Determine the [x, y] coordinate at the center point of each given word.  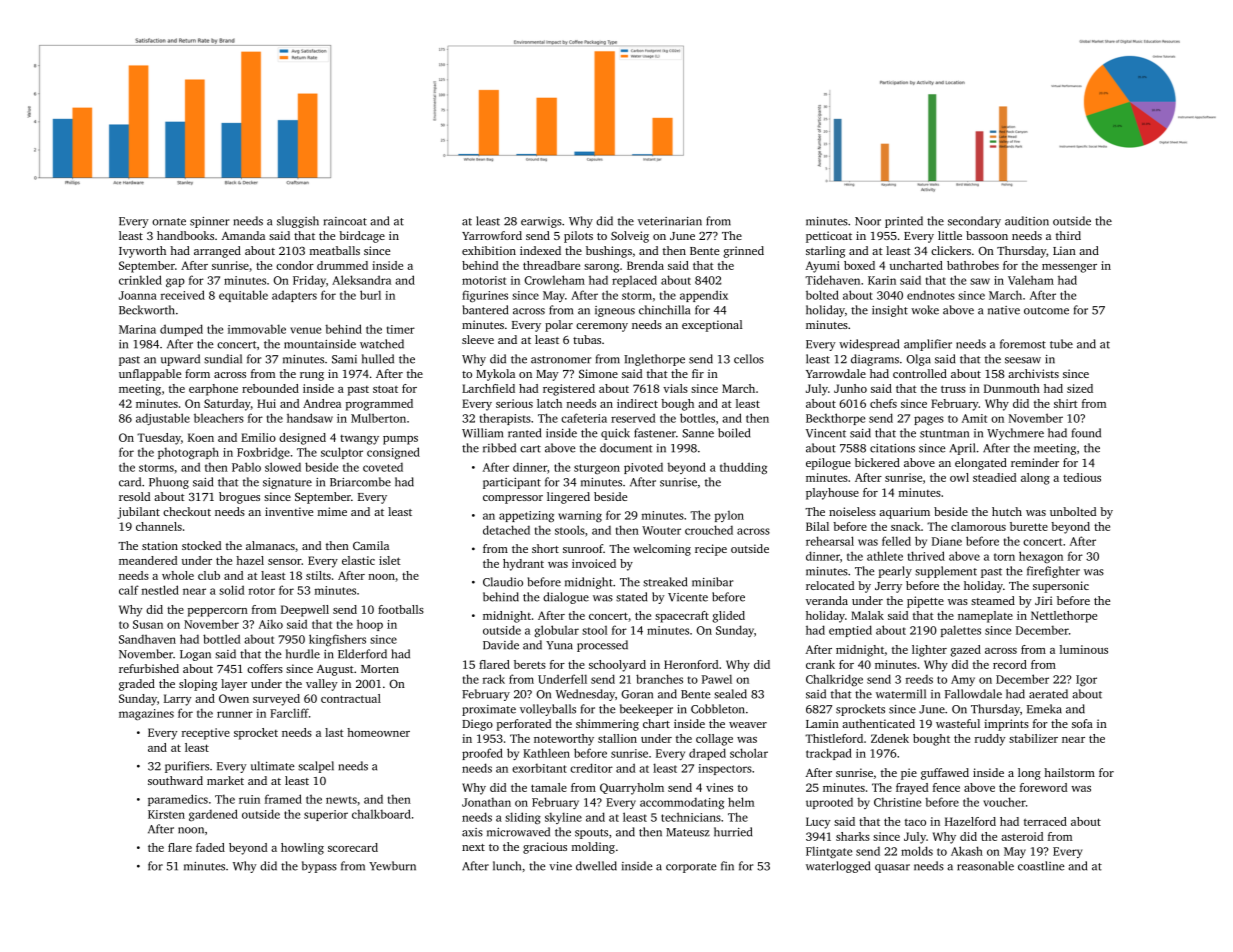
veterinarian [670, 221]
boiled [734, 433]
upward [180, 360]
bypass [319, 867]
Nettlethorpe [1064, 617]
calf [129, 590]
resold [134, 496]
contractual [351, 698]
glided [728, 617]
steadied [994, 477]
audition [1027, 221]
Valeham [1031, 280]
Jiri [1043, 600]
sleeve [478, 339]
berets [530, 664]
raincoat [345, 221]
